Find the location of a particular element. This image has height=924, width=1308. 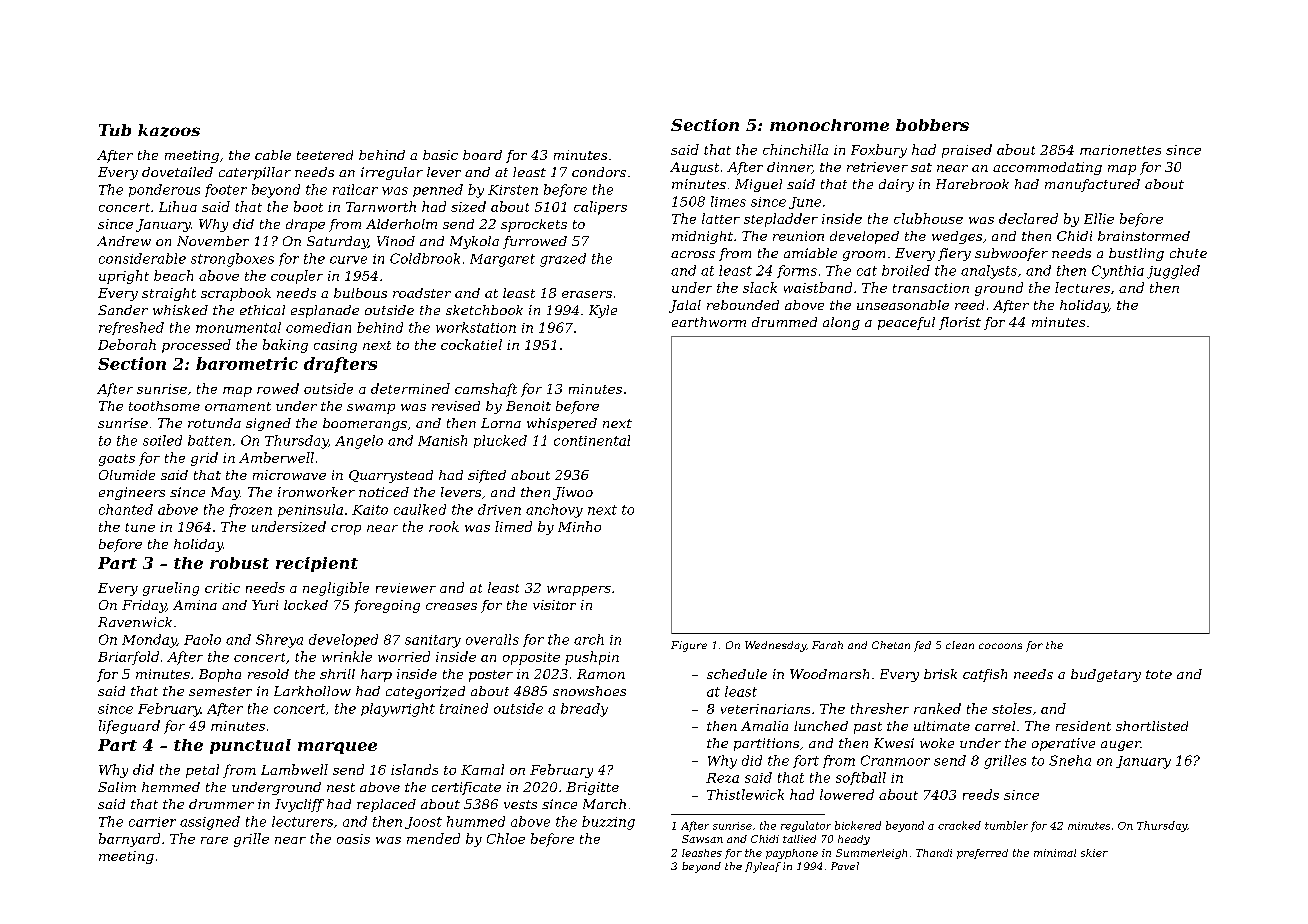

veterinarians is located at coordinates (765, 709).
